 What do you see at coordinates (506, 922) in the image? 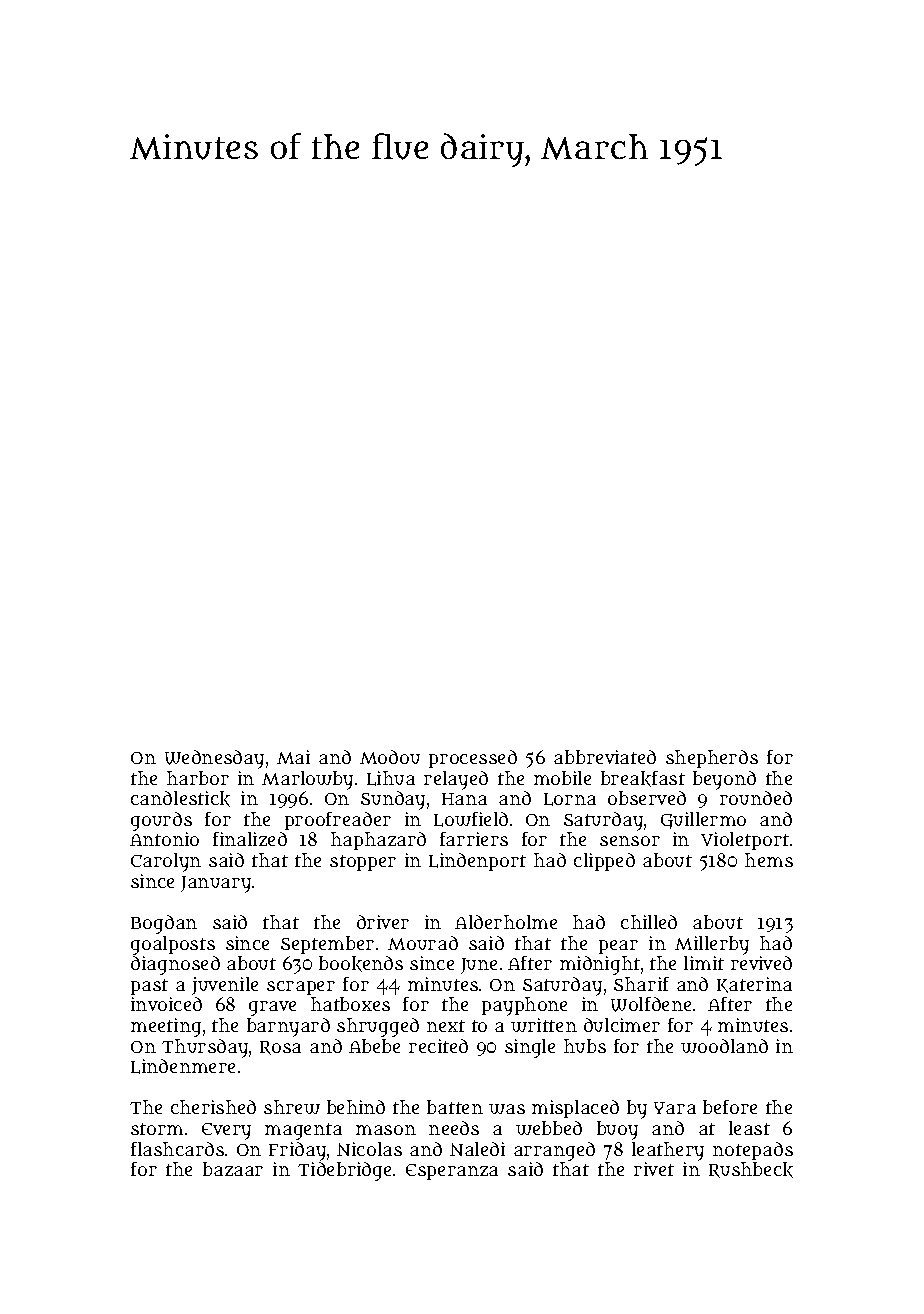
I see `Alderholme` at bounding box center [506, 922].
